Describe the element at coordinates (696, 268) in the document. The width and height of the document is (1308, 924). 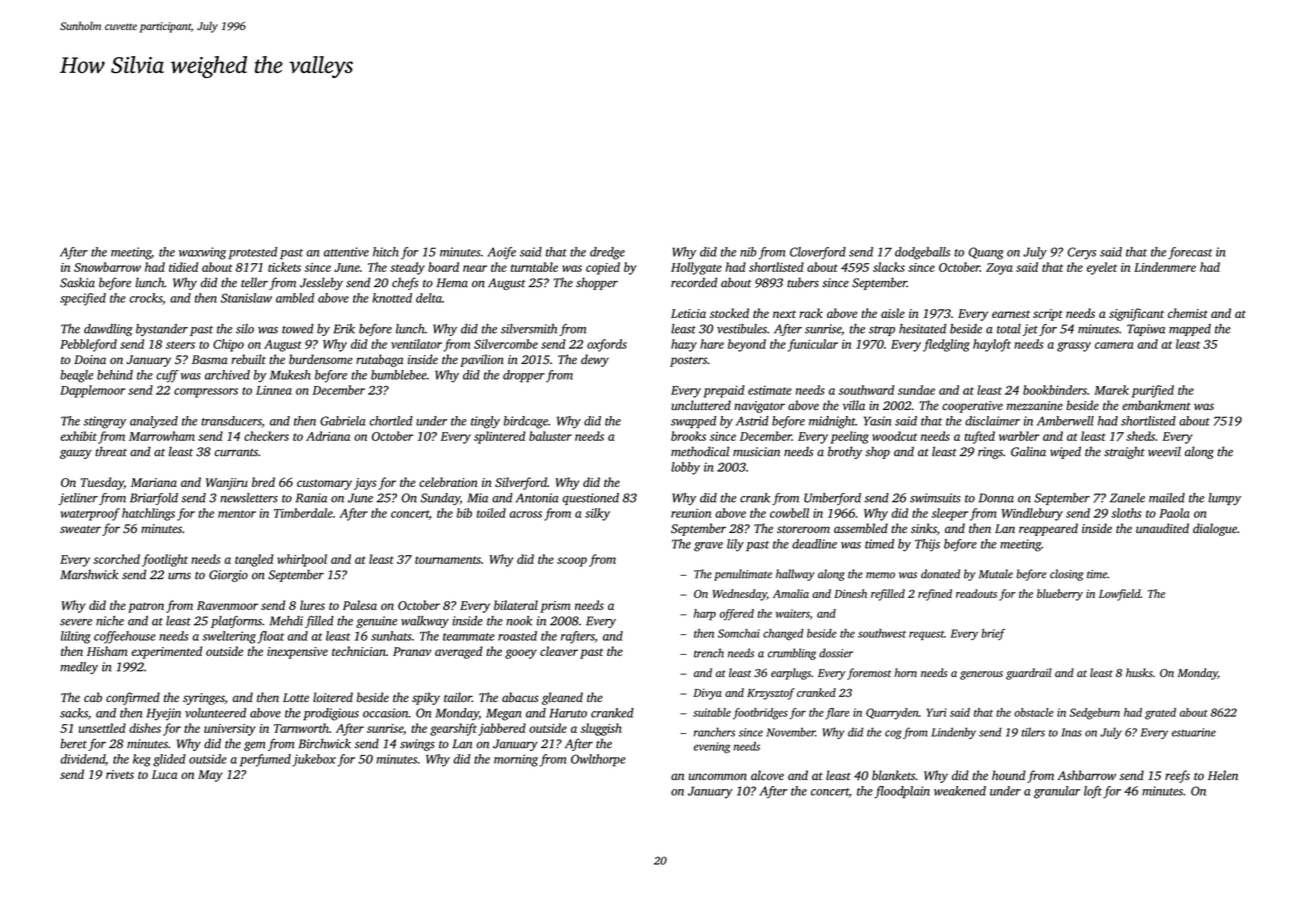
I see `Hollygate` at that location.
